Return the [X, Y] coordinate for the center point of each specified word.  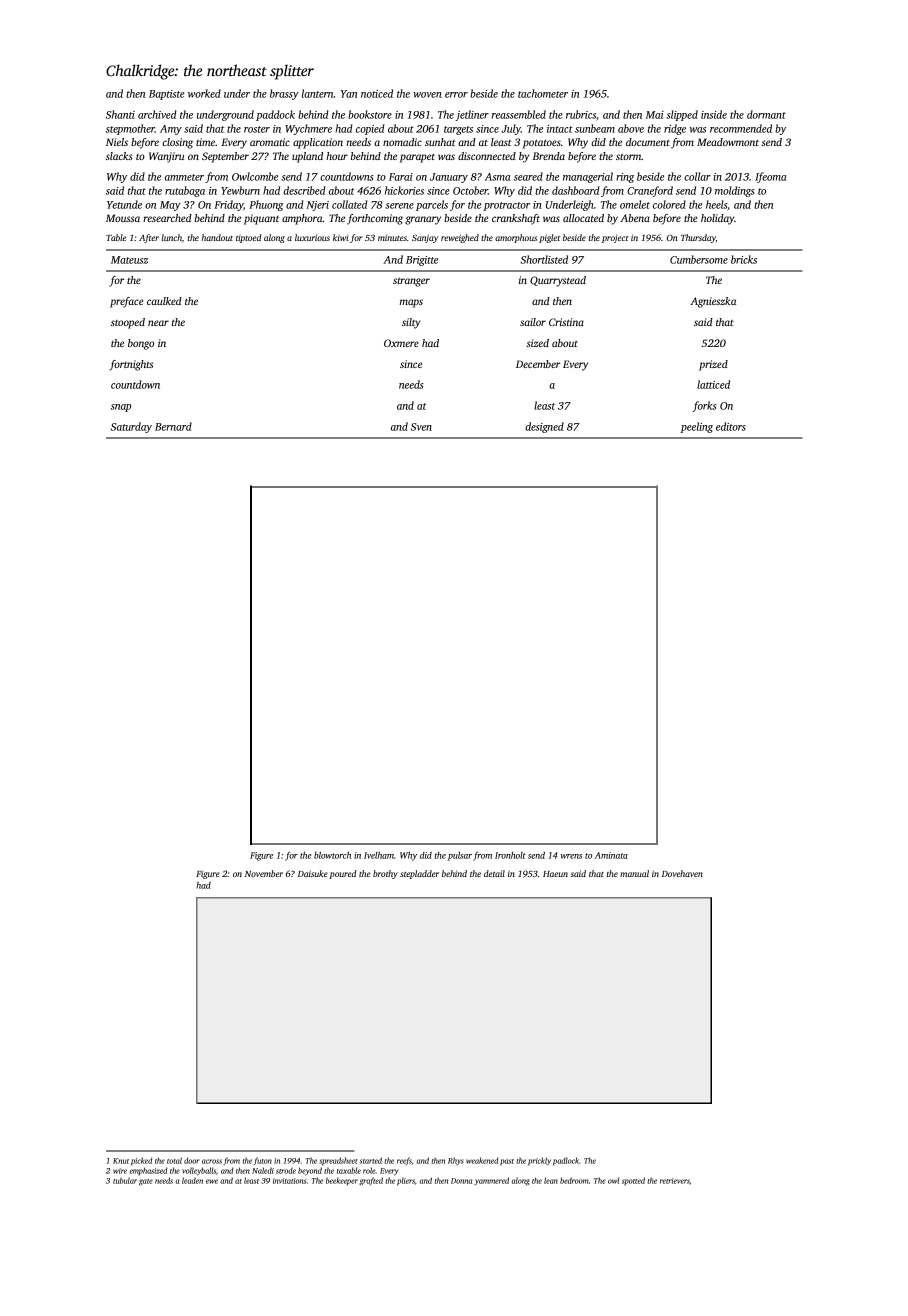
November [264, 873]
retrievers [675, 1181]
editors [731, 426]
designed [544, 427]
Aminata [611, 855]
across [212, 1161]
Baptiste [167, 95]
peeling [696, 427]
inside [714, 114]
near [158, 323]
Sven [421, 427]
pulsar [460, 856]
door [192, 1160]
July [511, 129]
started [371, 1160]
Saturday [131, 427]
